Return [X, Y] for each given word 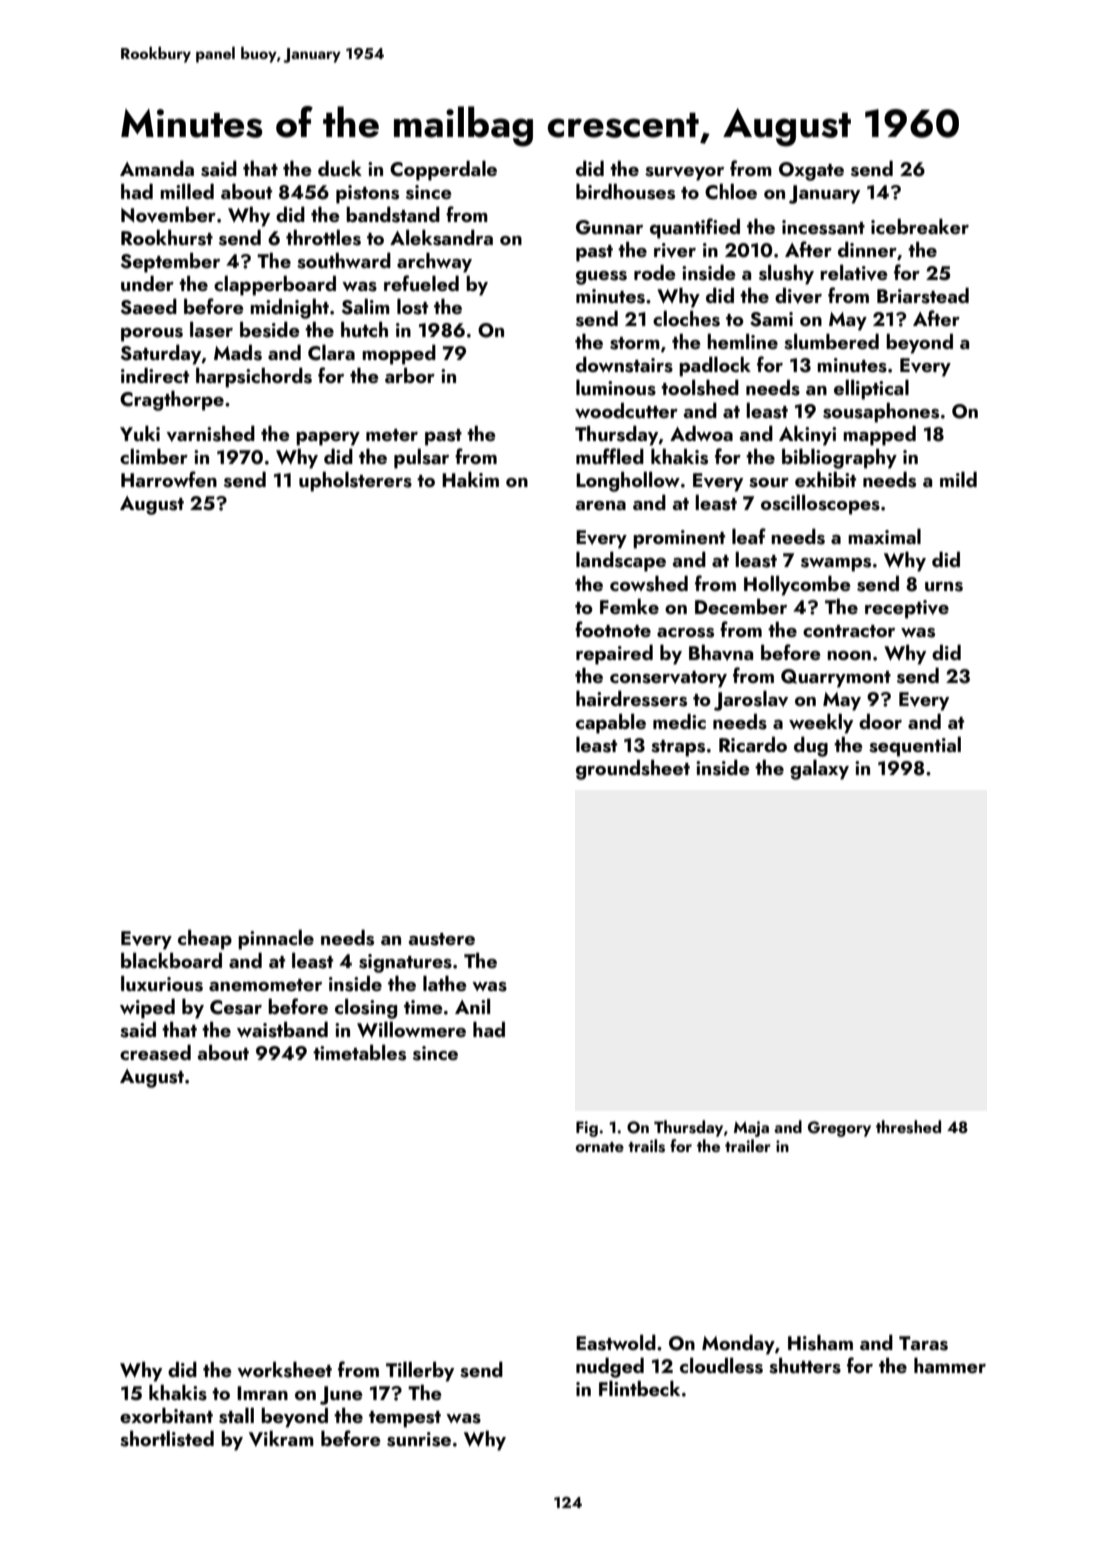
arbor [410, 375]
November [168, 215]
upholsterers [355, 482]
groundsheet [633, 770]
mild [958, 479]
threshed [908, 1127]
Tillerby [420, 1372]
